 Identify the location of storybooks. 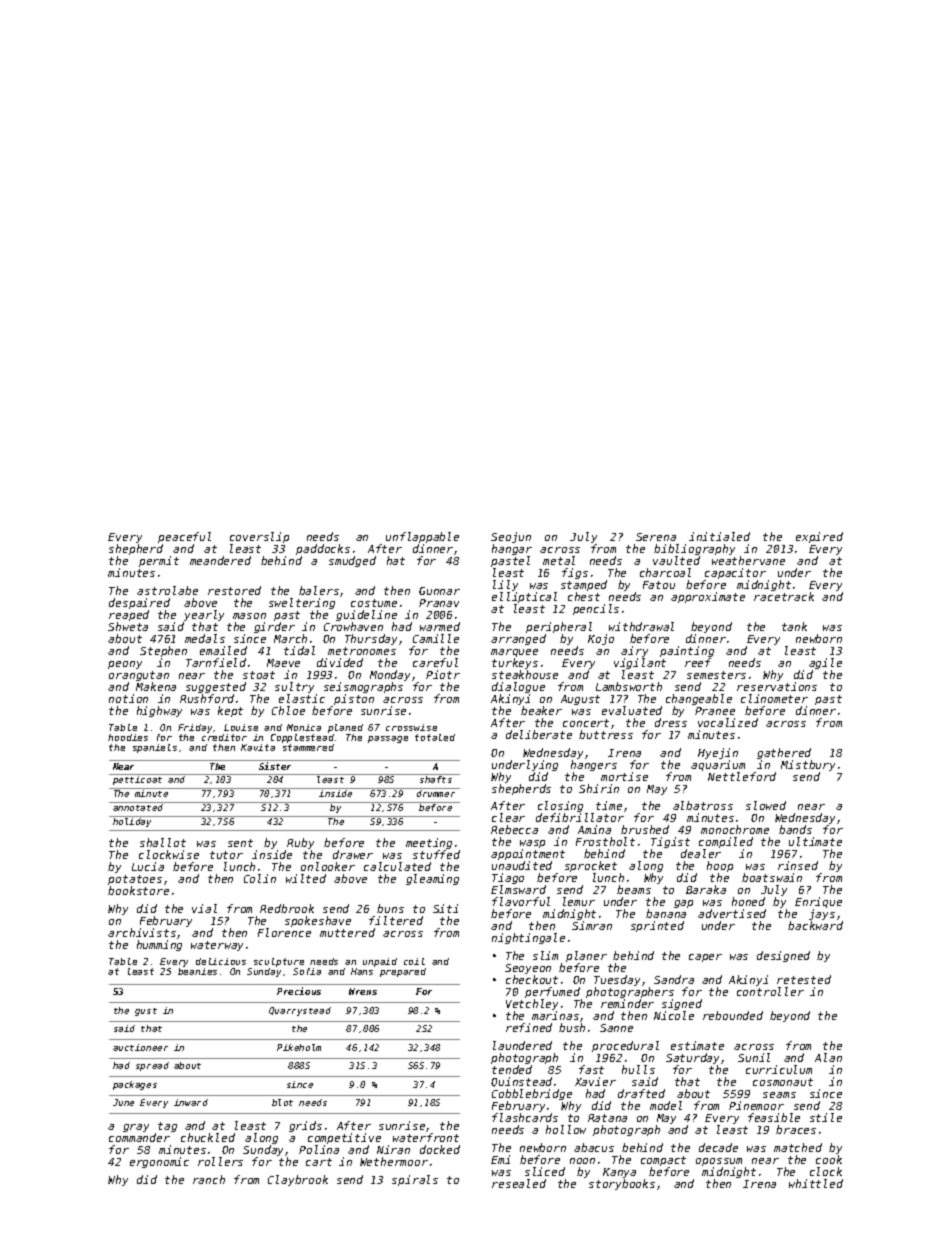
(622, 1184).
